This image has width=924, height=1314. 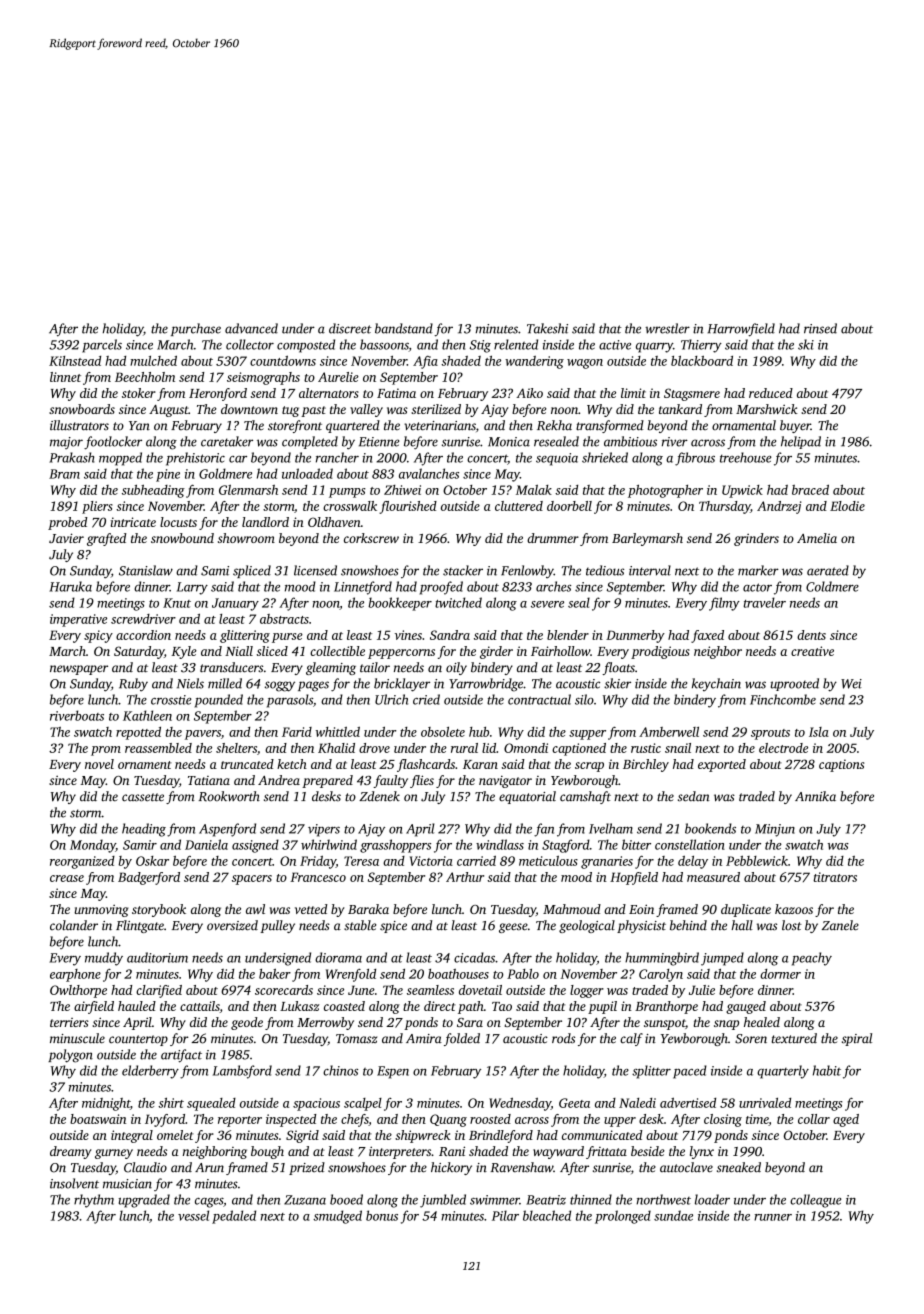 What do you see at coordinates (741, 330) in the image?
I see `Harrowfield` at bounding box center [741, 330].
